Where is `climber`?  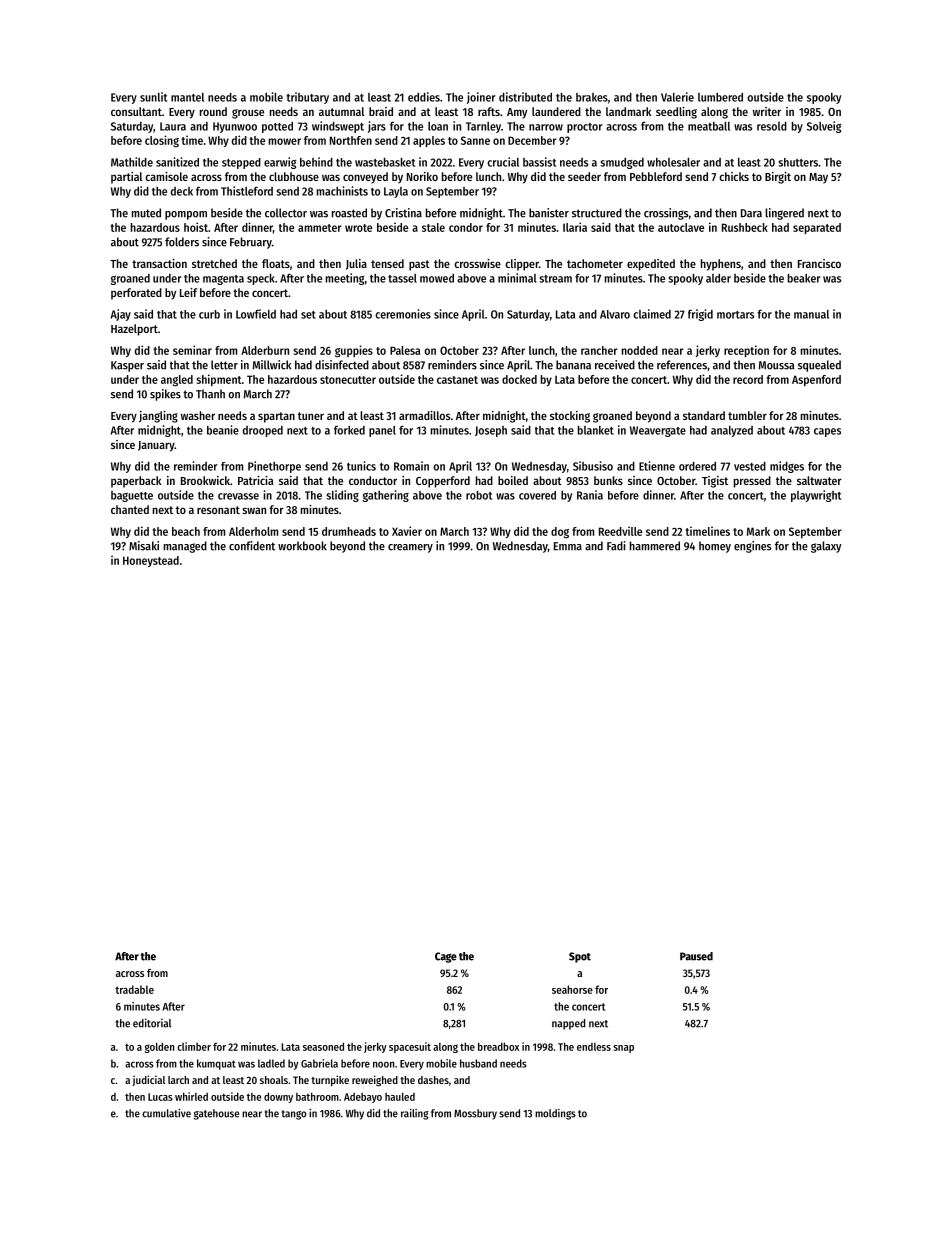
climber is located at coordinates (194, 1046).
